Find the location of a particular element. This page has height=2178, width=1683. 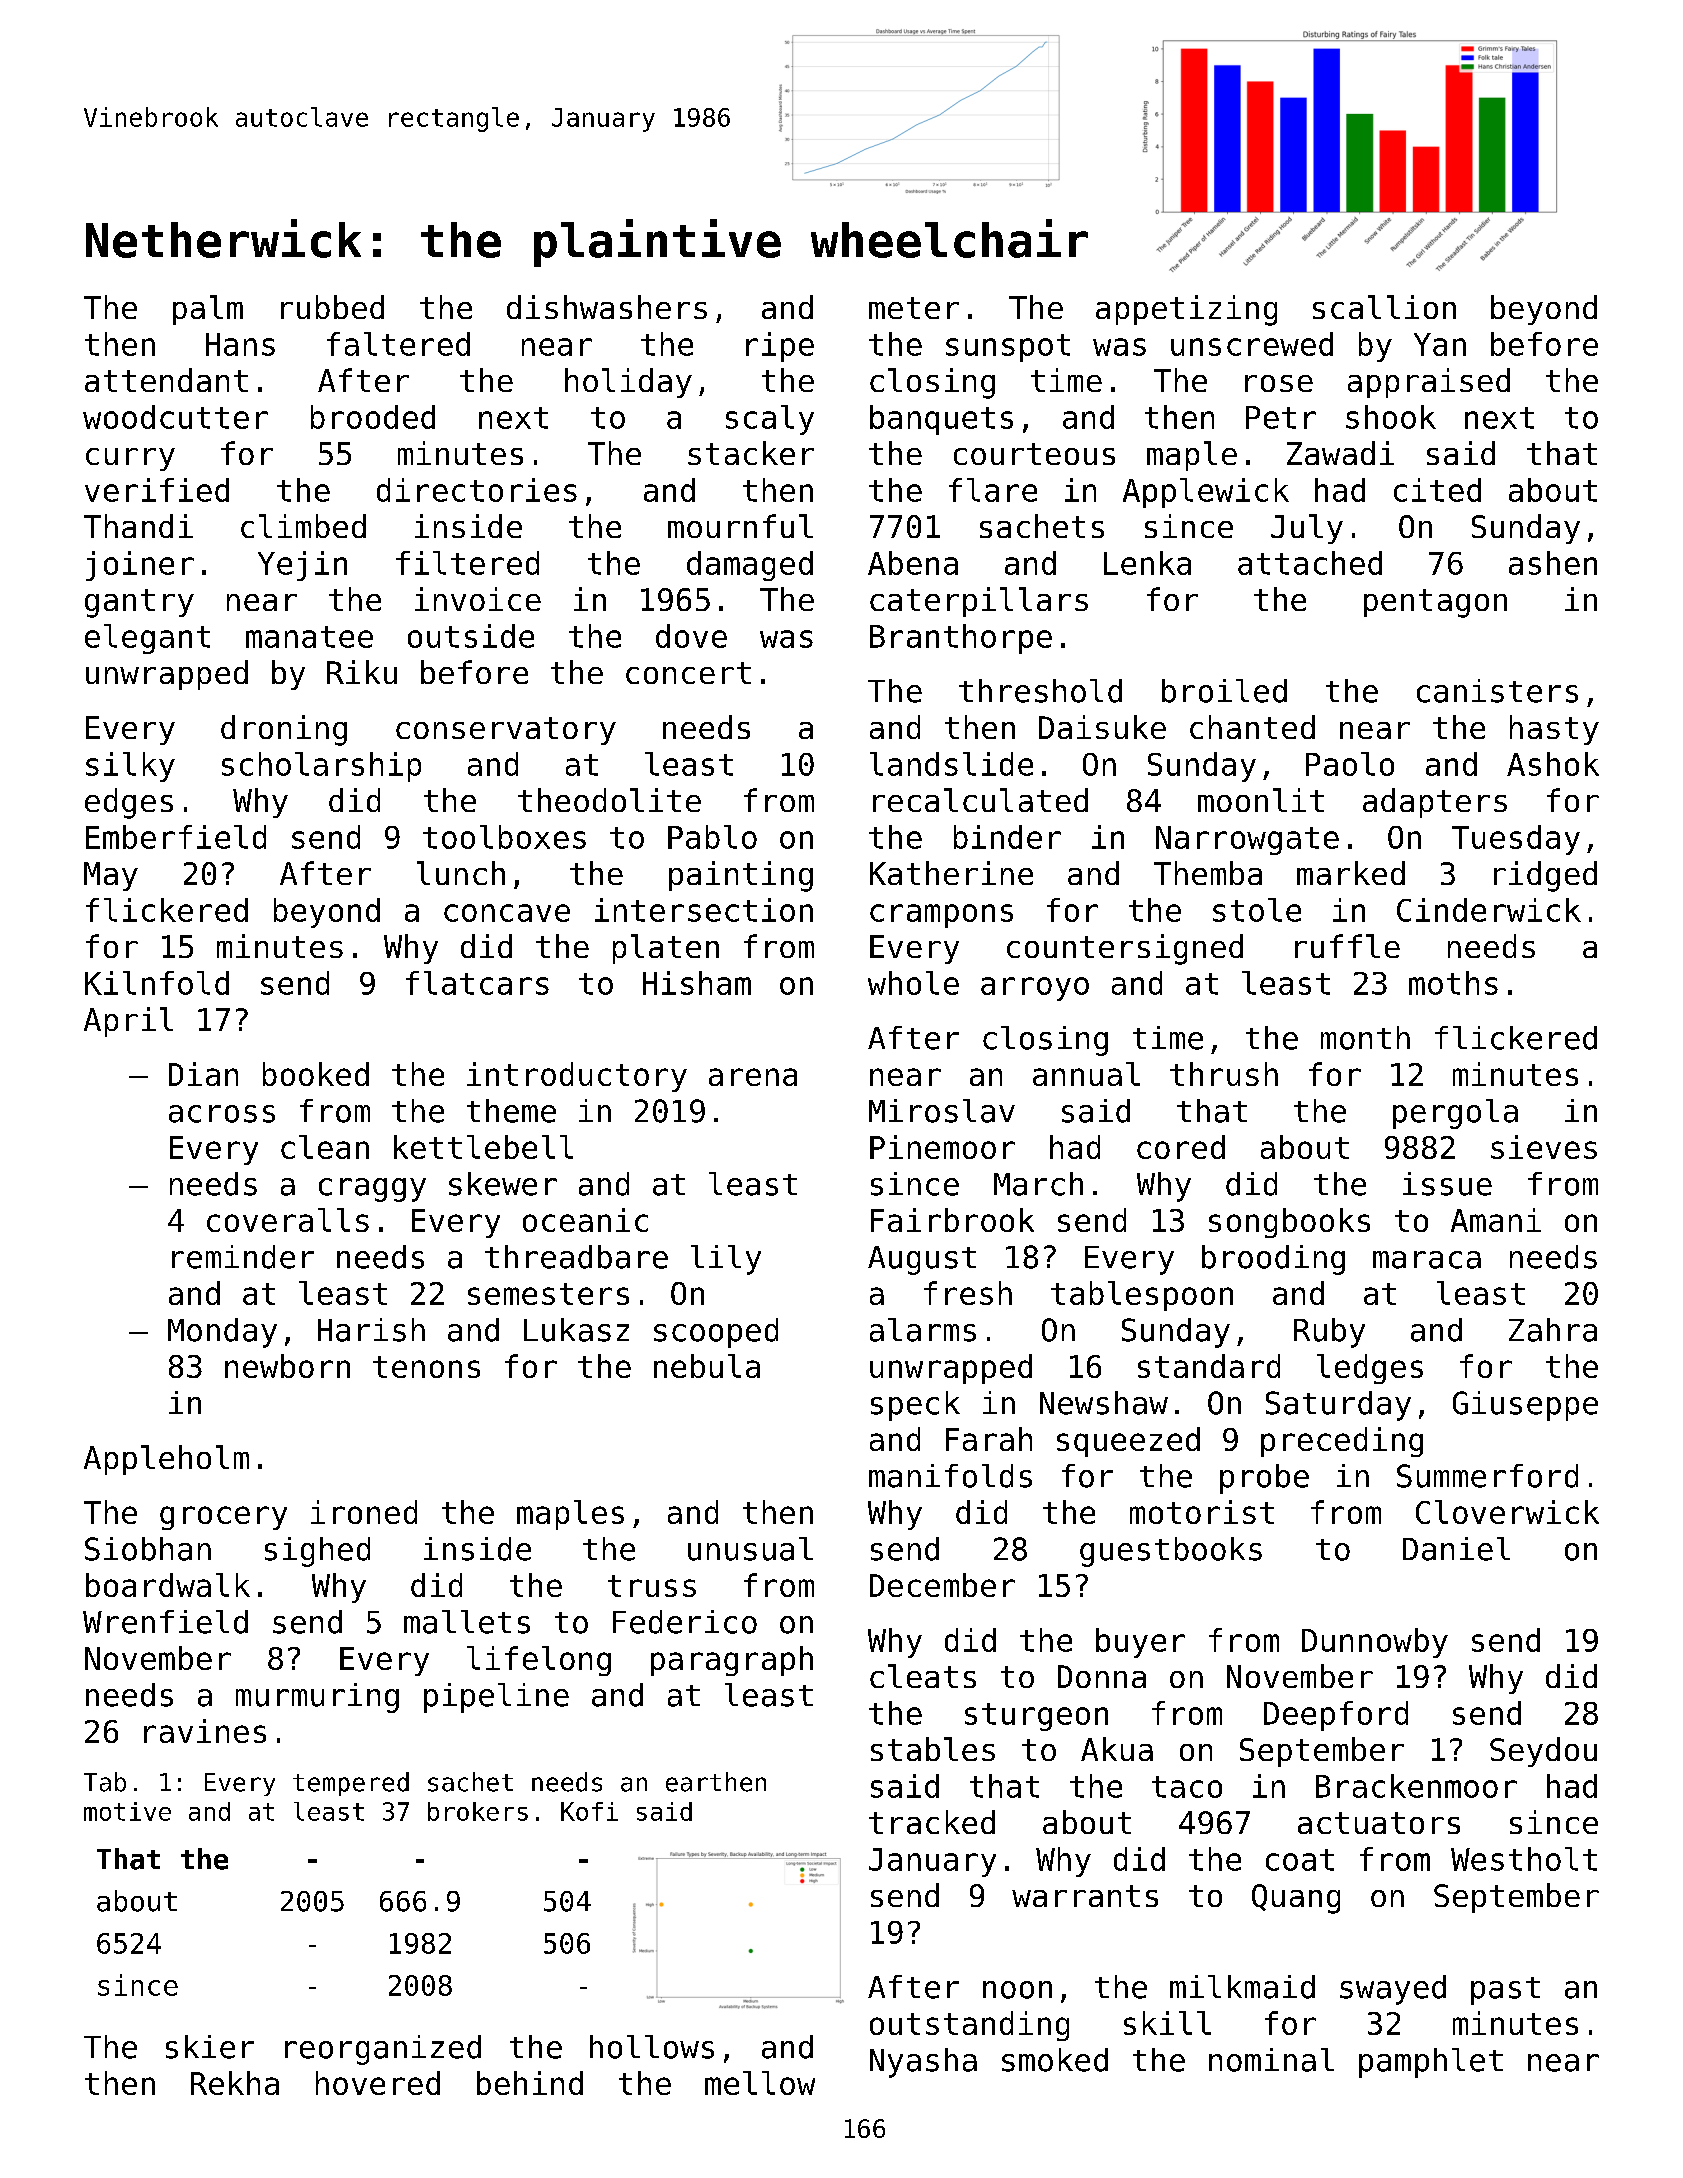

canisters is located at coordinates (1497, 691).
